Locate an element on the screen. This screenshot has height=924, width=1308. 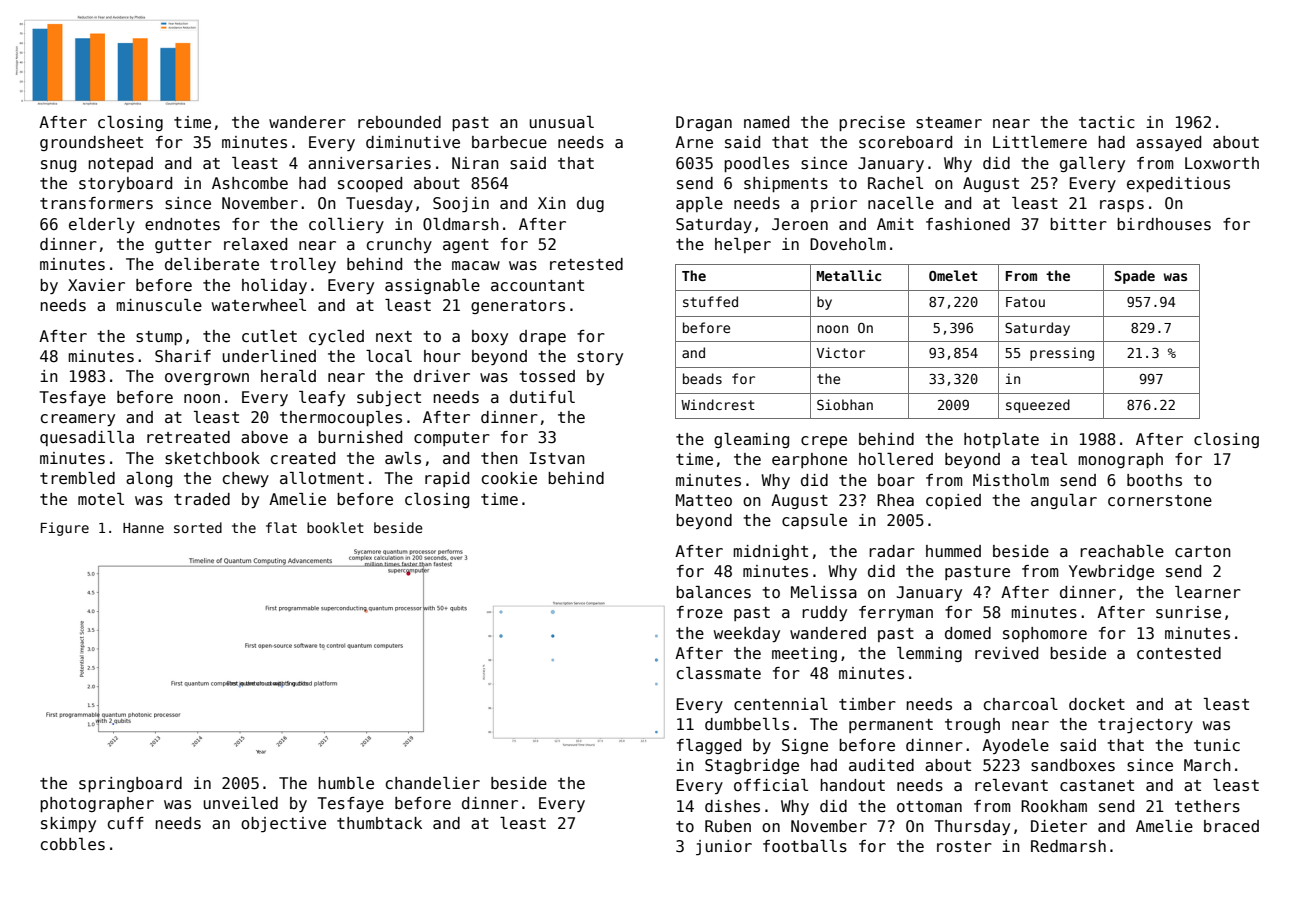
cornerstone is located at coordinates (1160, 501).
